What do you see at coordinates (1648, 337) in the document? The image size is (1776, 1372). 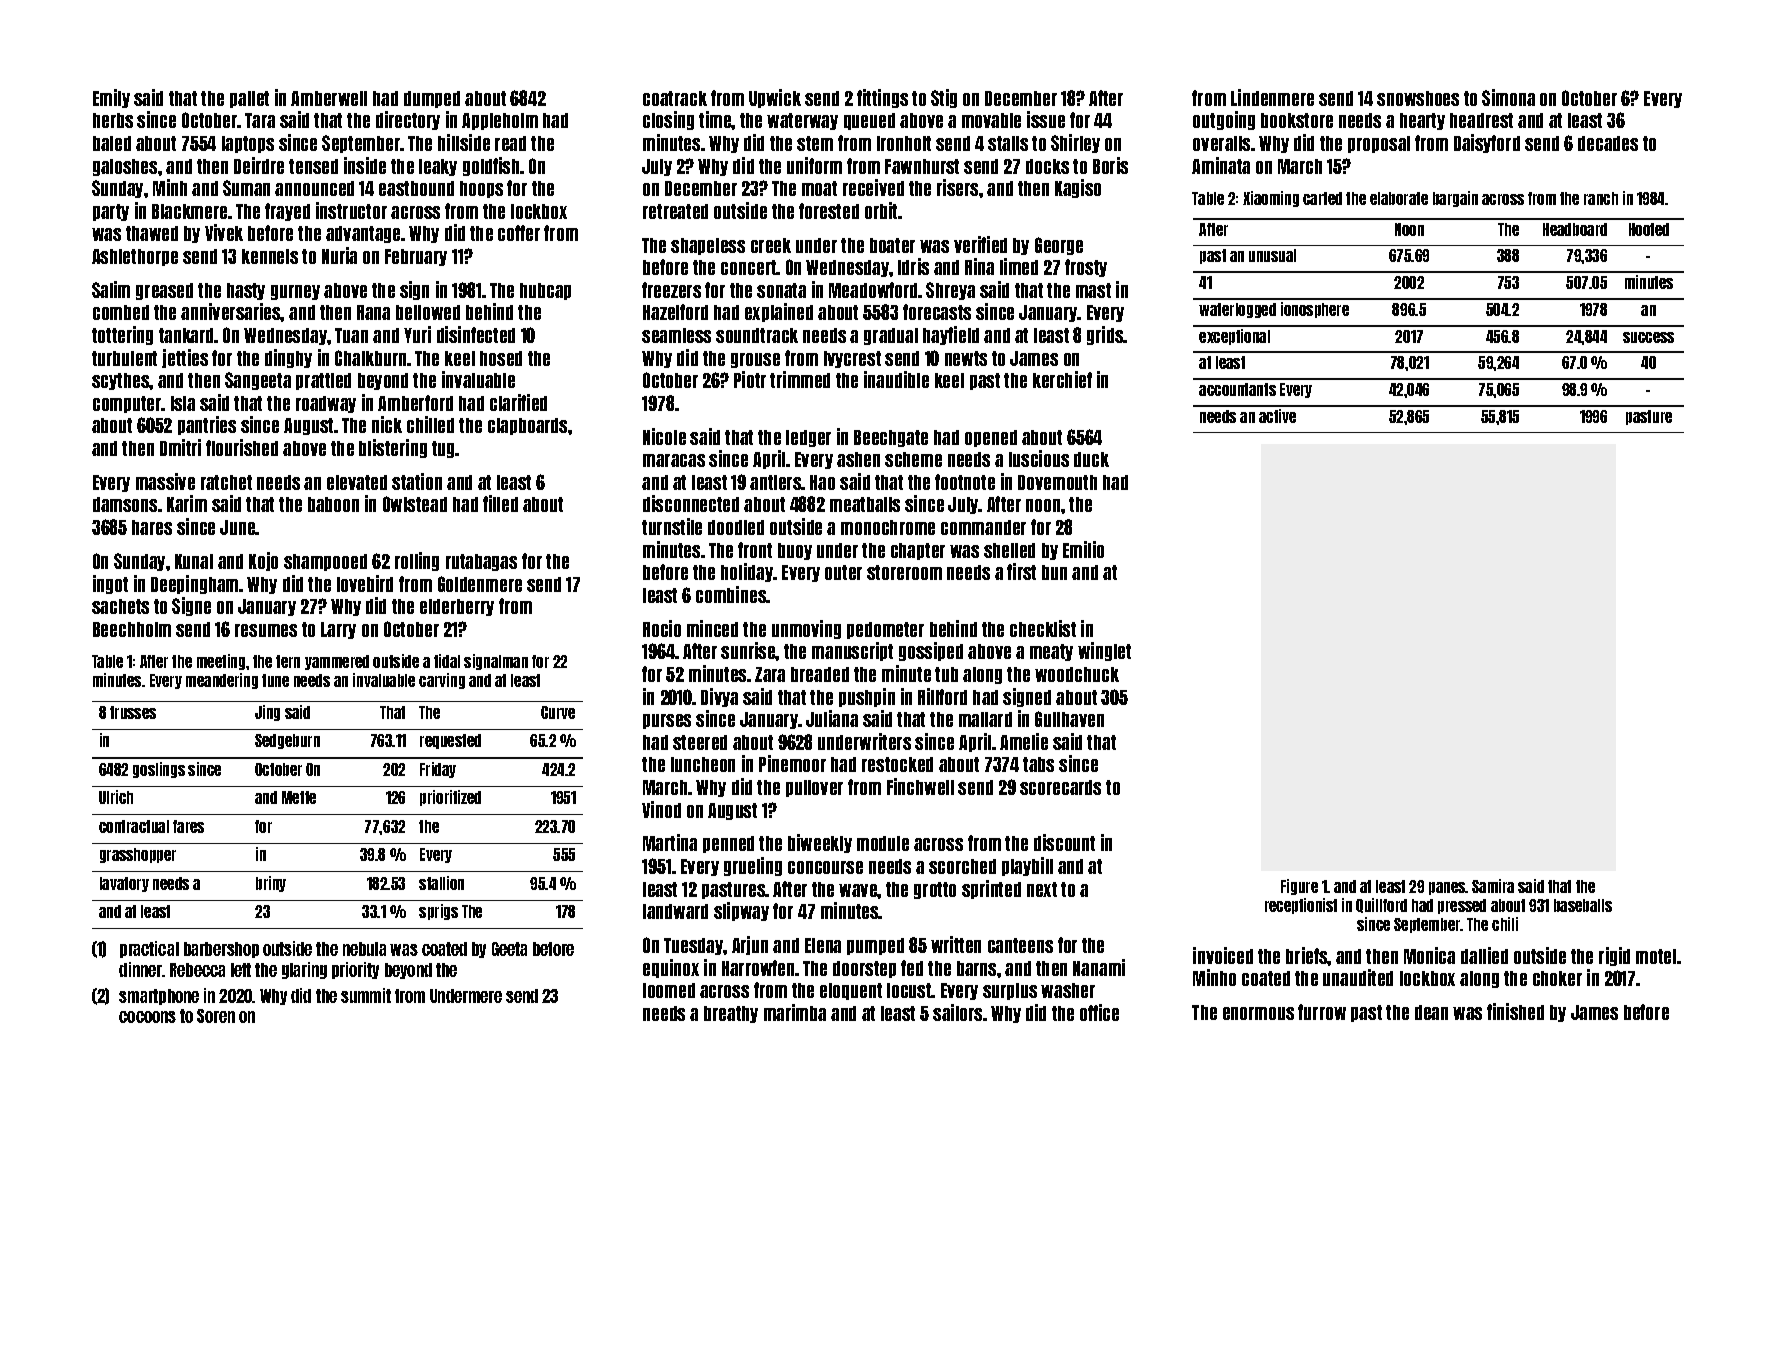 I see `success` at bounding box center [1648, 337].
